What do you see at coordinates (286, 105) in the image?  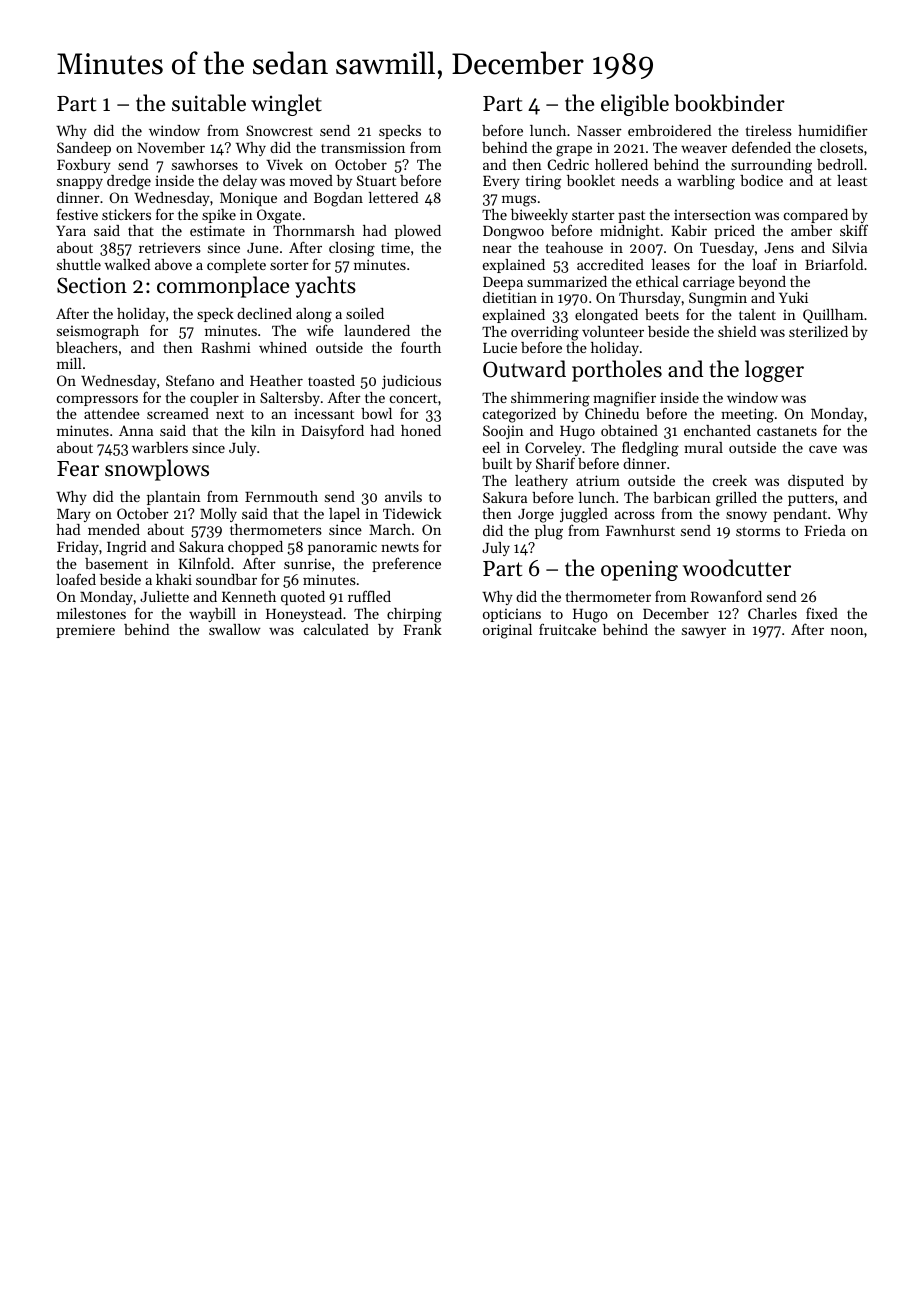 I see `winglet` at bounding box center [286, 105].
